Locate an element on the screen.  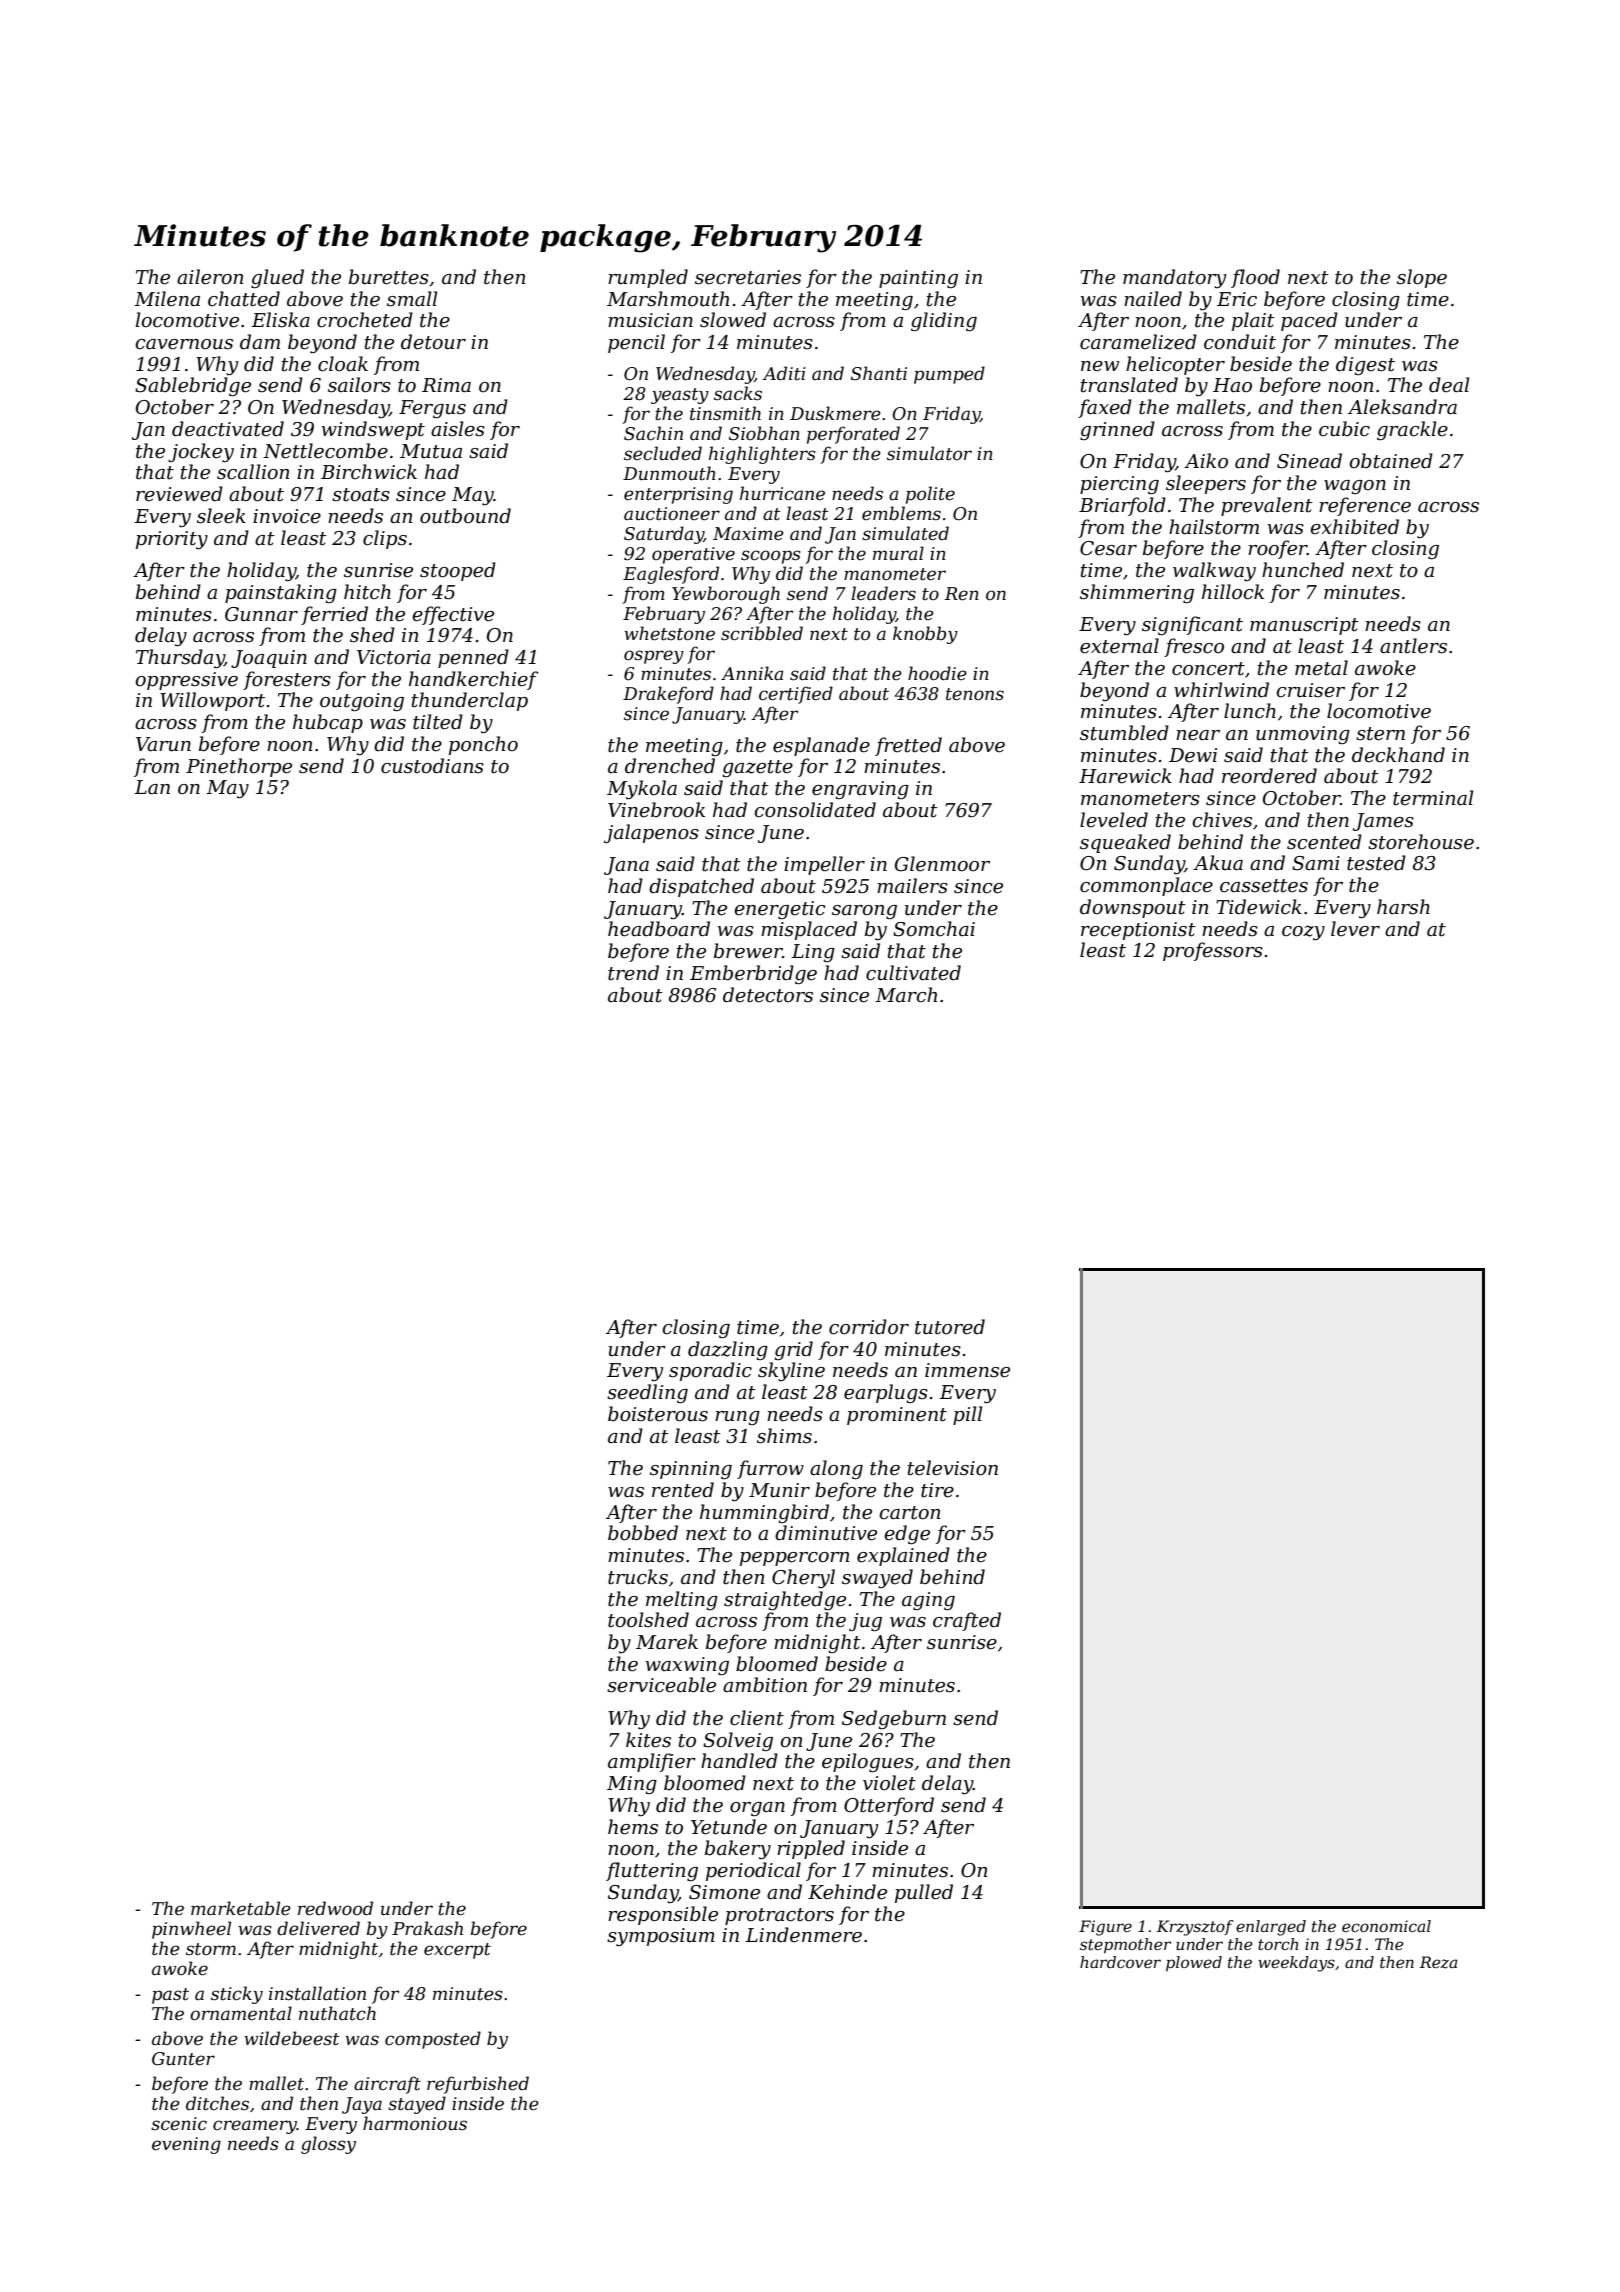
jug is located at coordinates (865, 1622).
